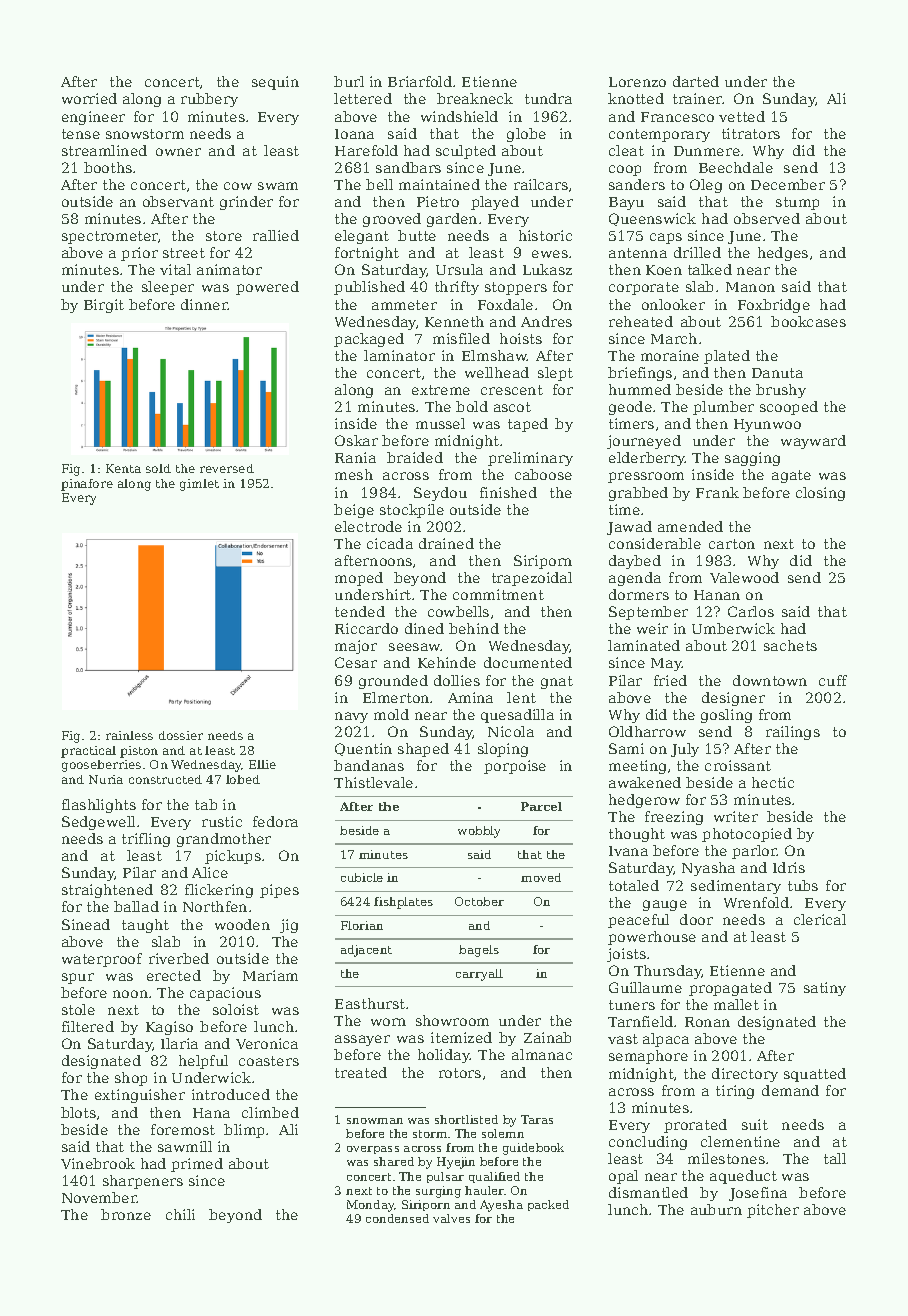 The width and height of the document is (908, 1316). Describe the element at coordinates (178, 152) in the document. I see `owner` at that location.
